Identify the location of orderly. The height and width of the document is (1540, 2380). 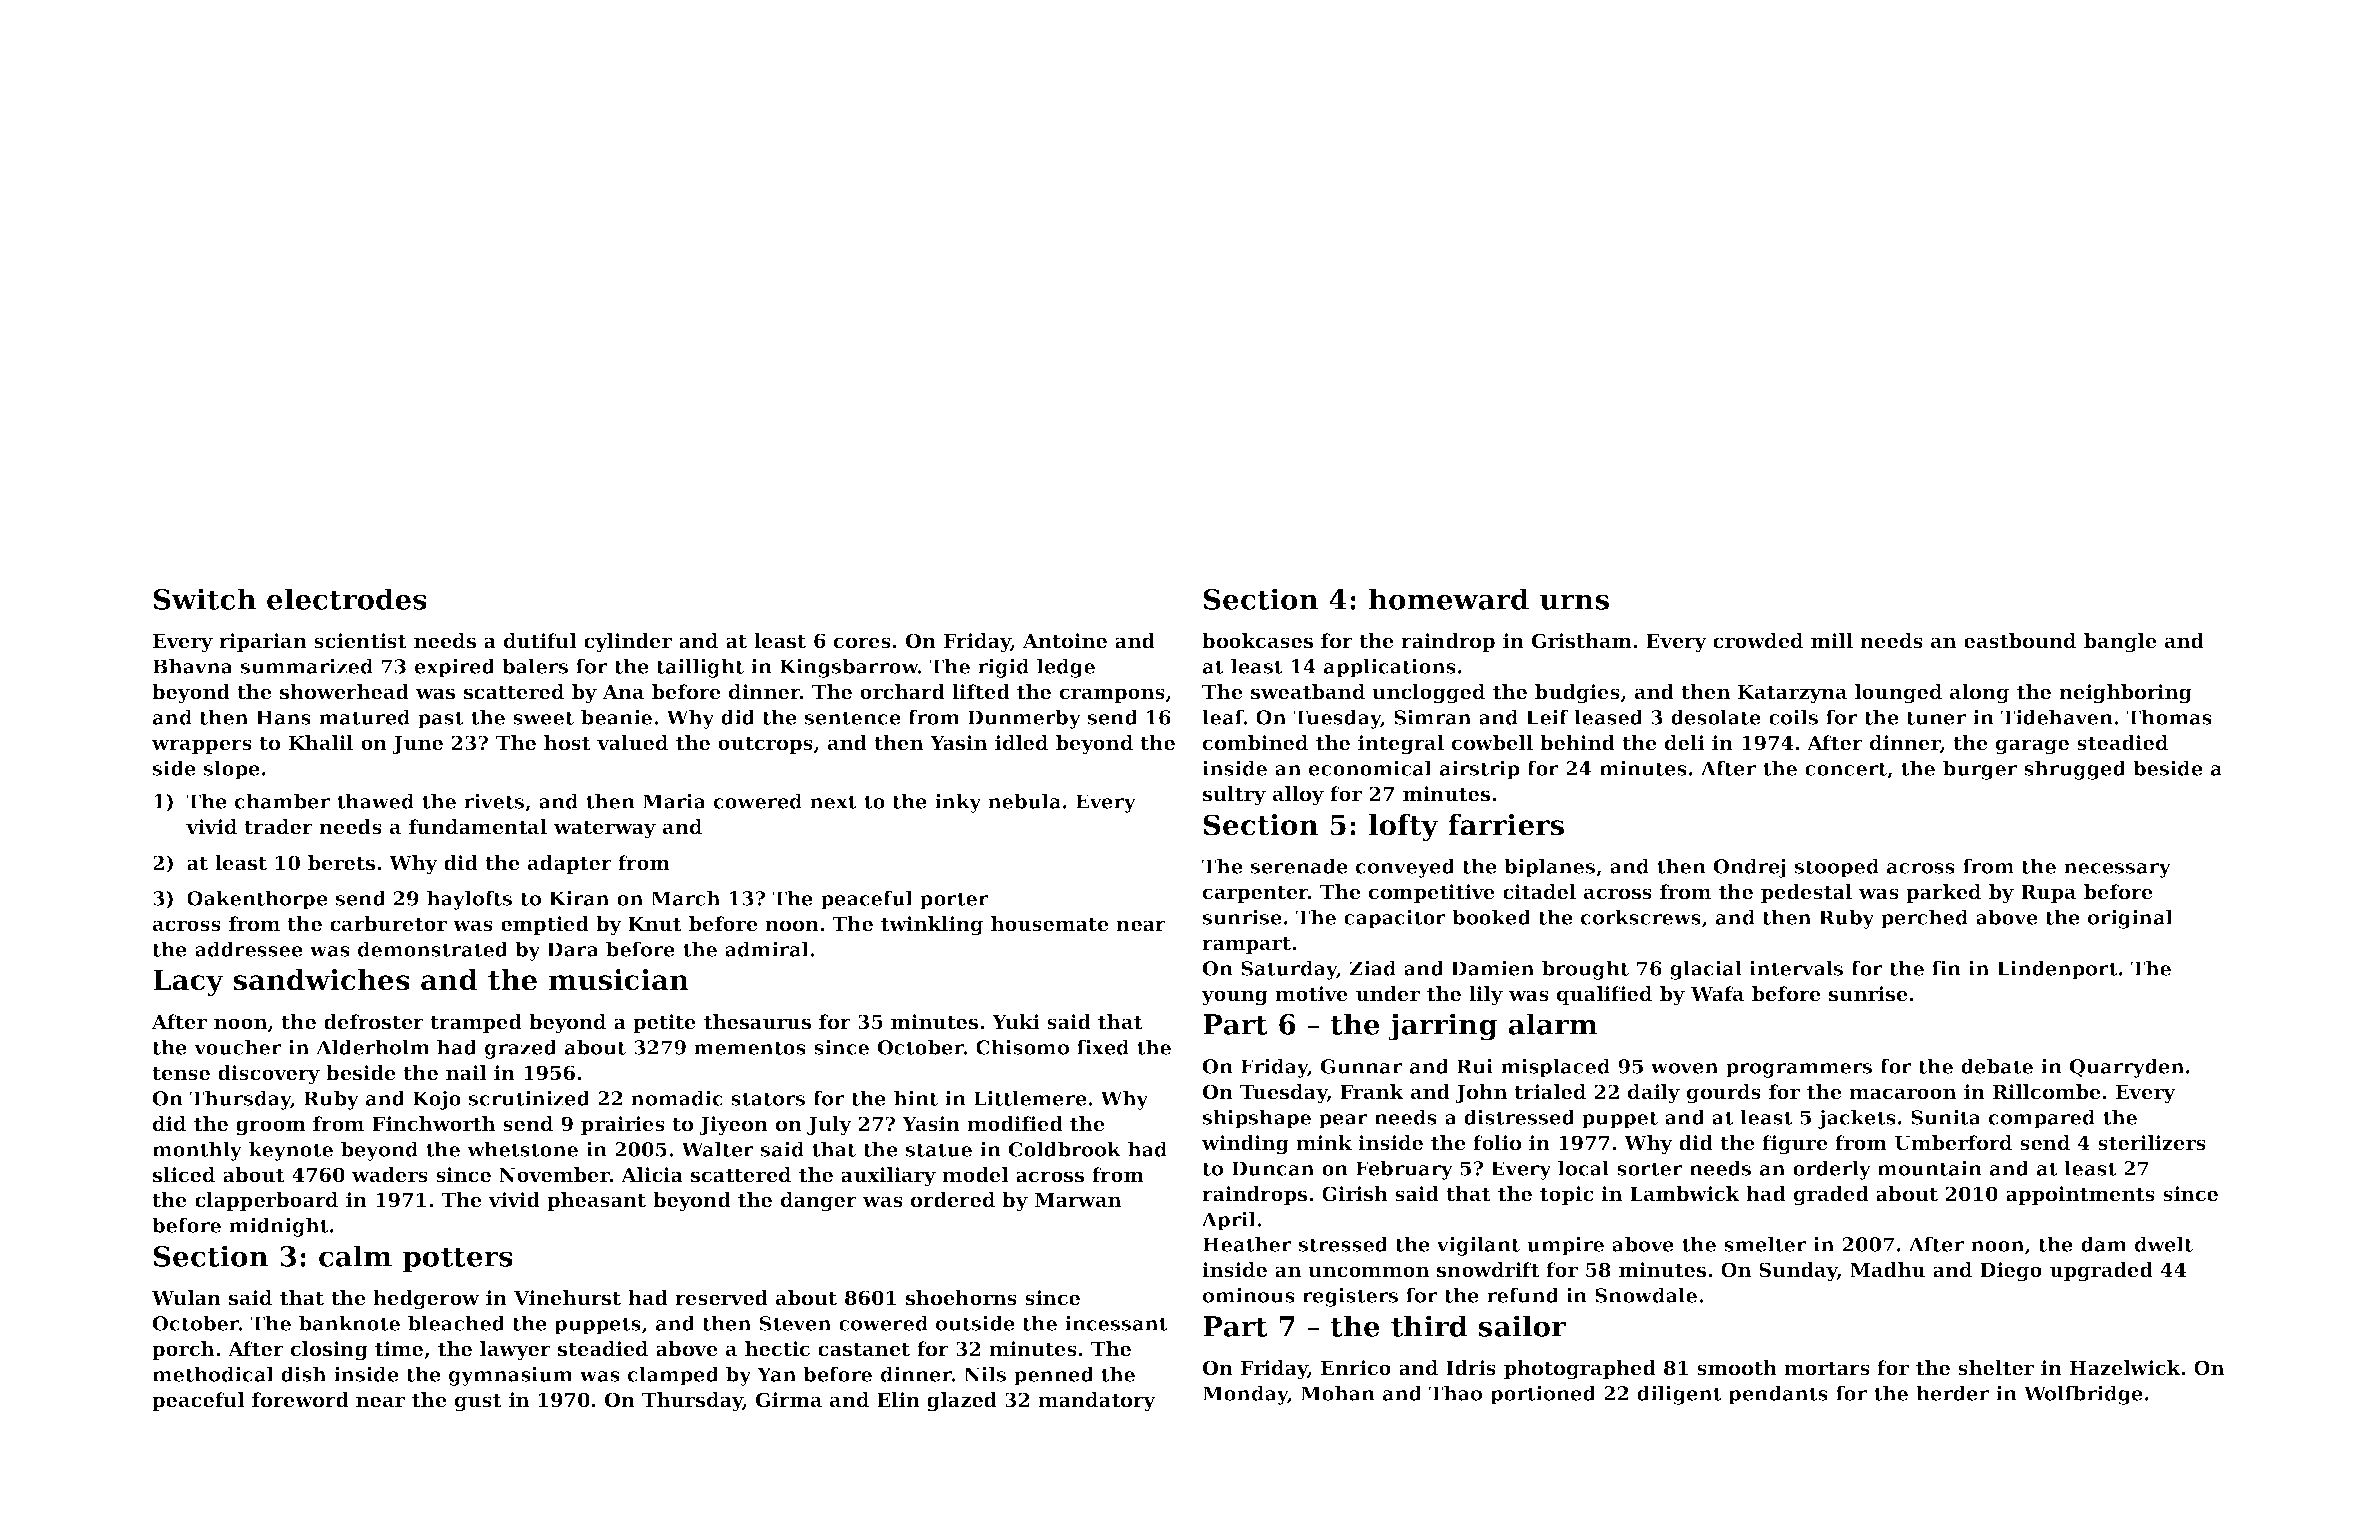
(1832, 1170).
